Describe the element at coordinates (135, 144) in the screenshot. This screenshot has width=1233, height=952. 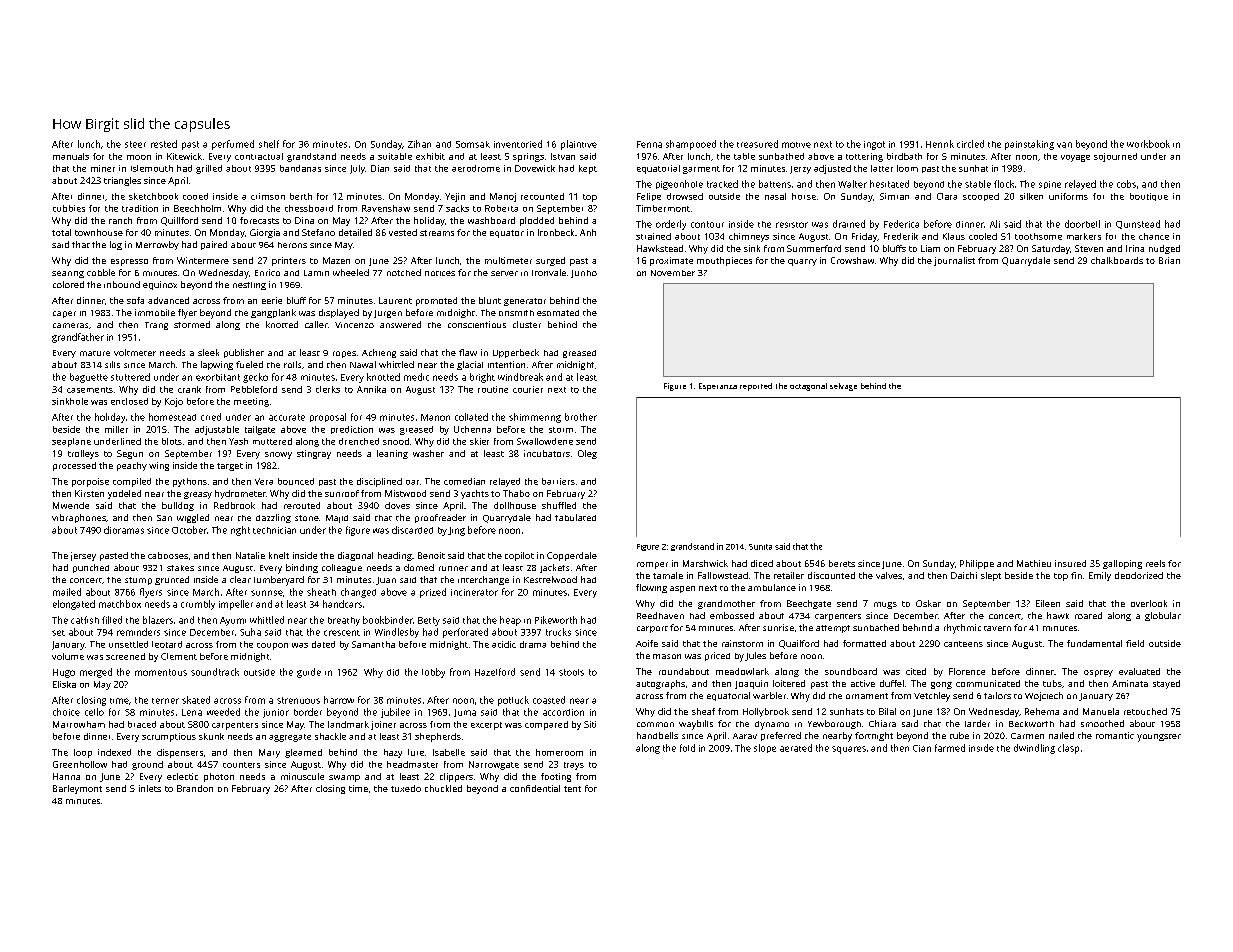
I see `steer` at that location.
